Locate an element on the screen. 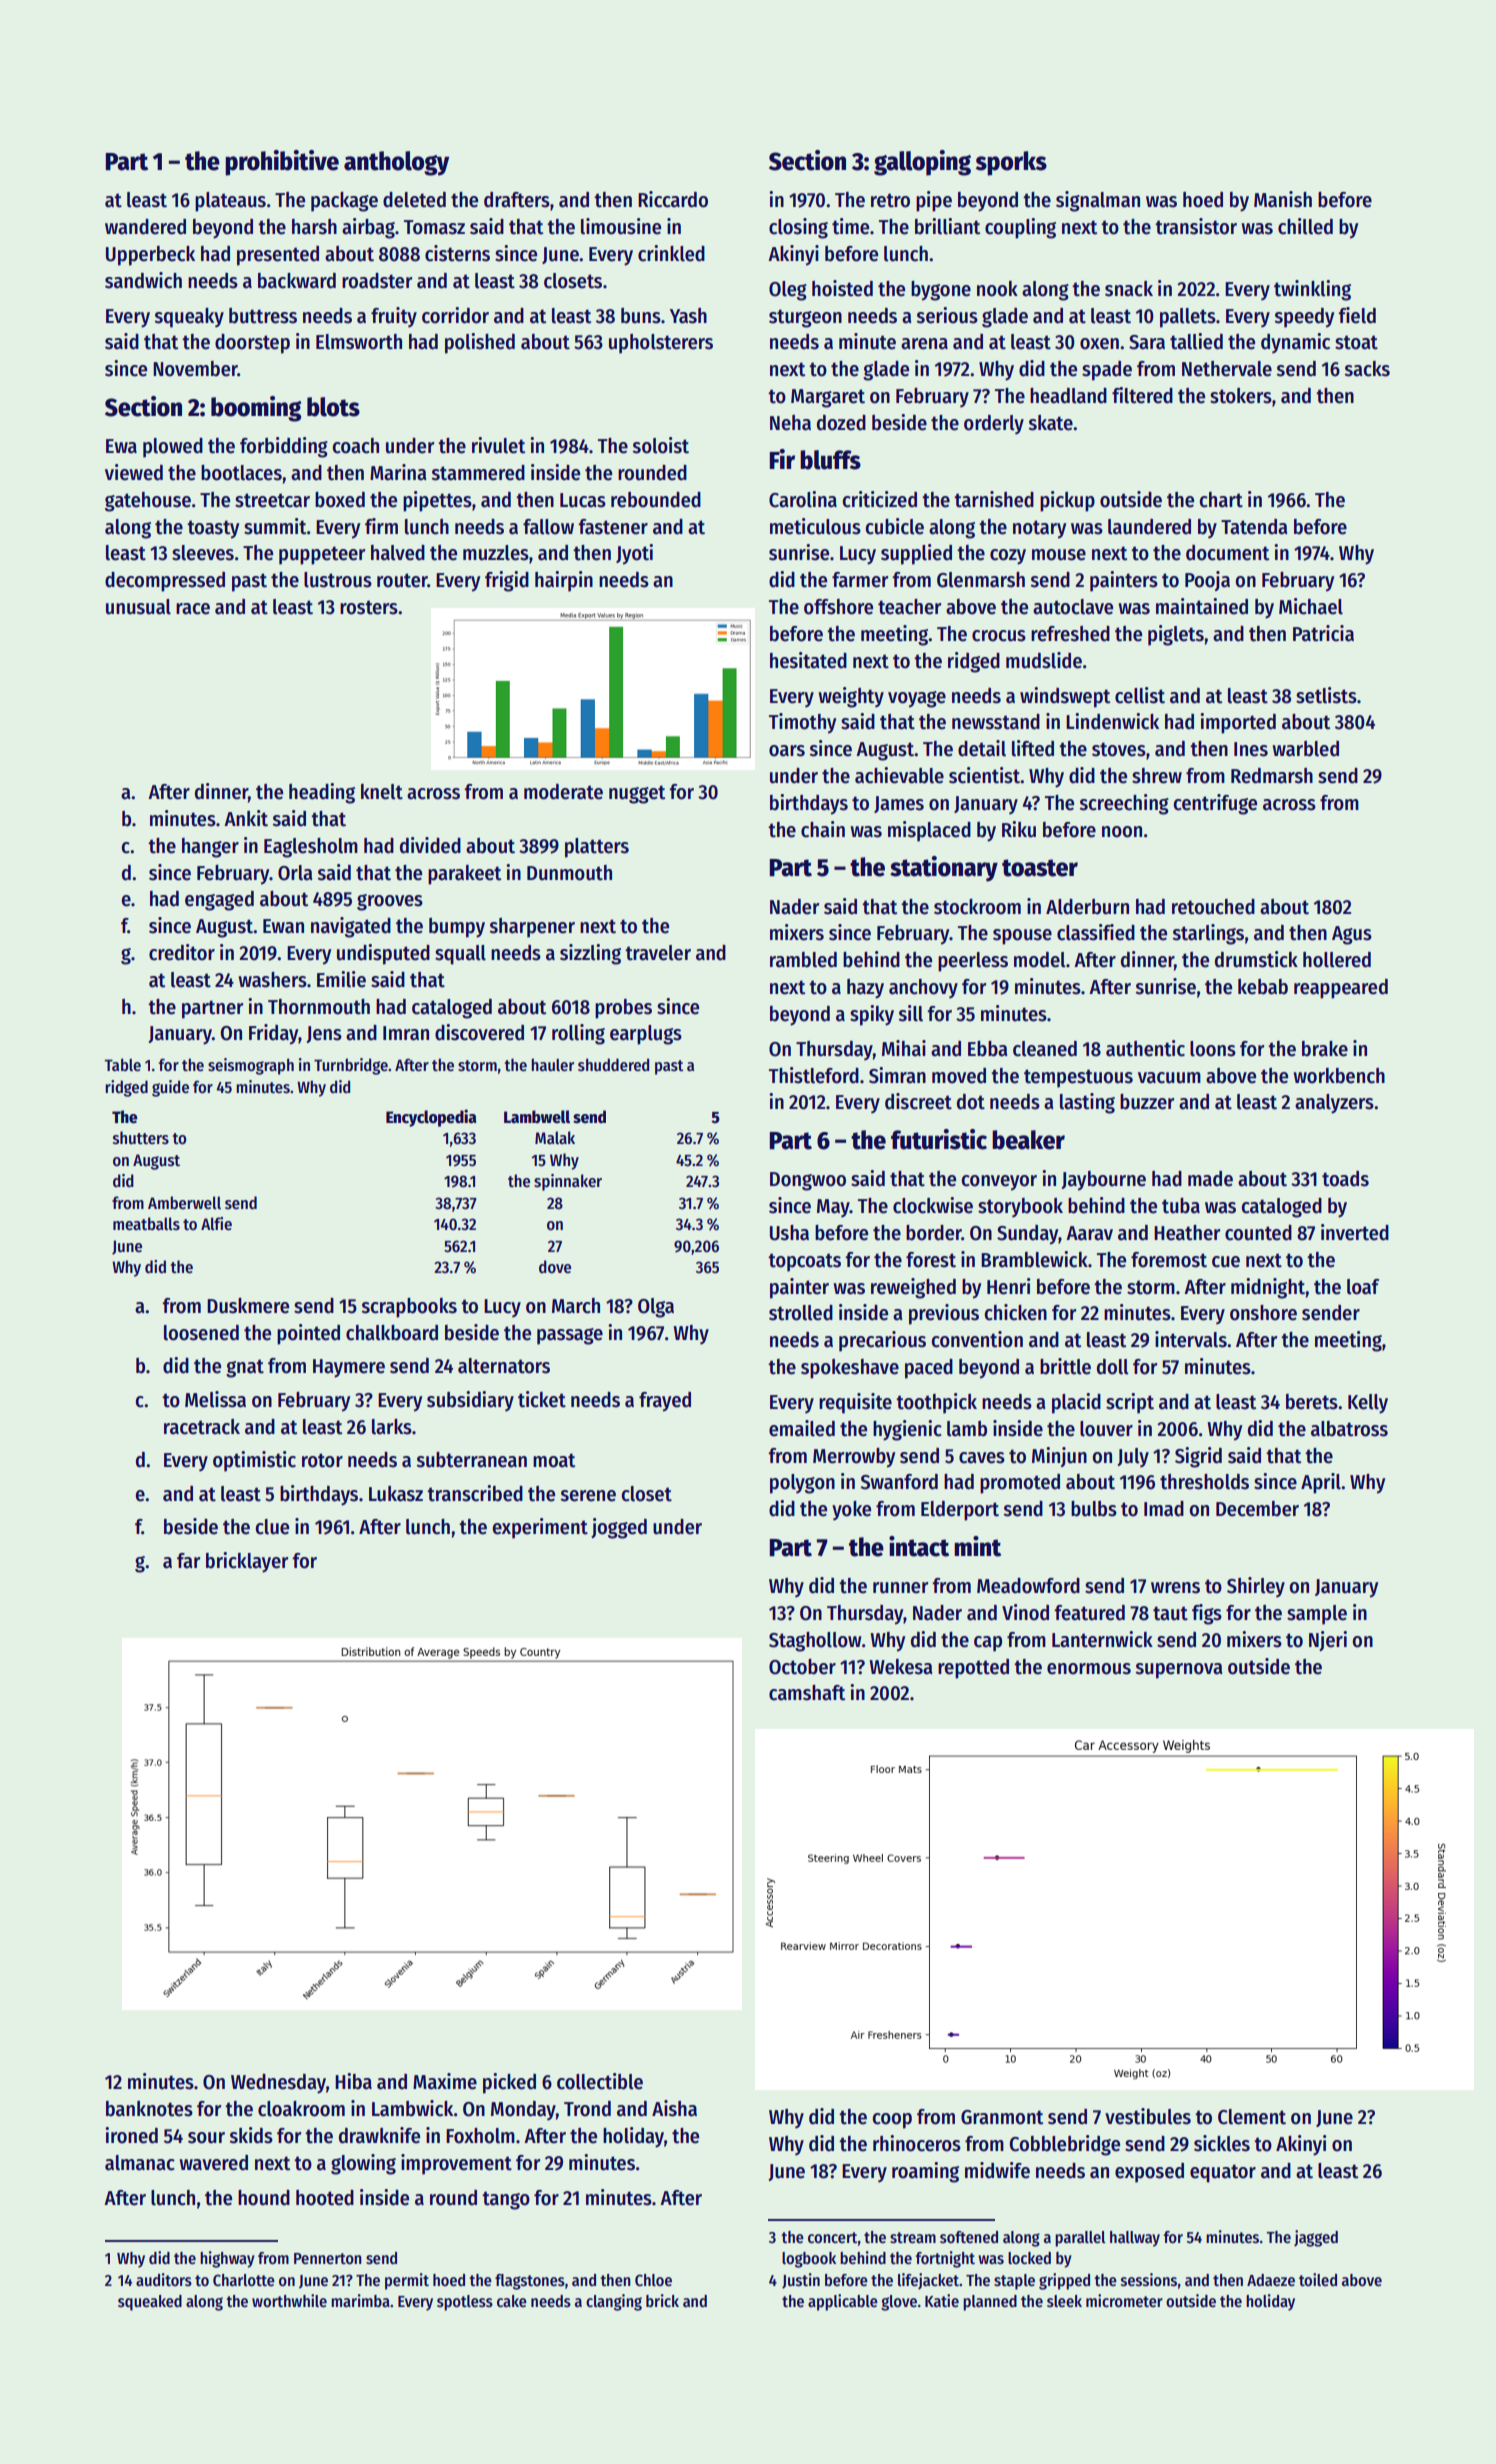 Image resolution: width=1496 pixels, height=2464 pixels. supernova is located at coordinates (1179, 1671).
